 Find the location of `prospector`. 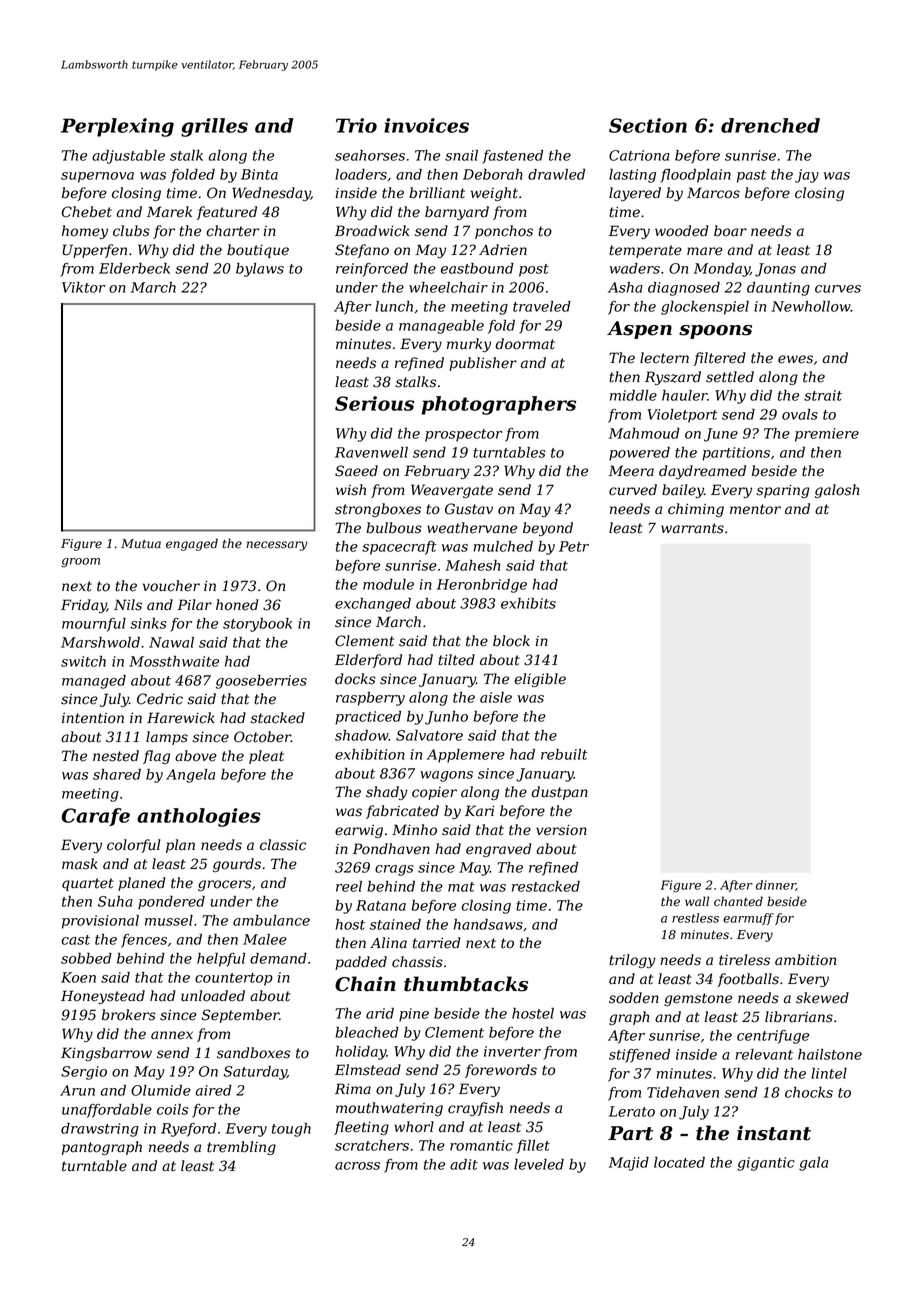

prospector is located at coordinates (464, 435).
